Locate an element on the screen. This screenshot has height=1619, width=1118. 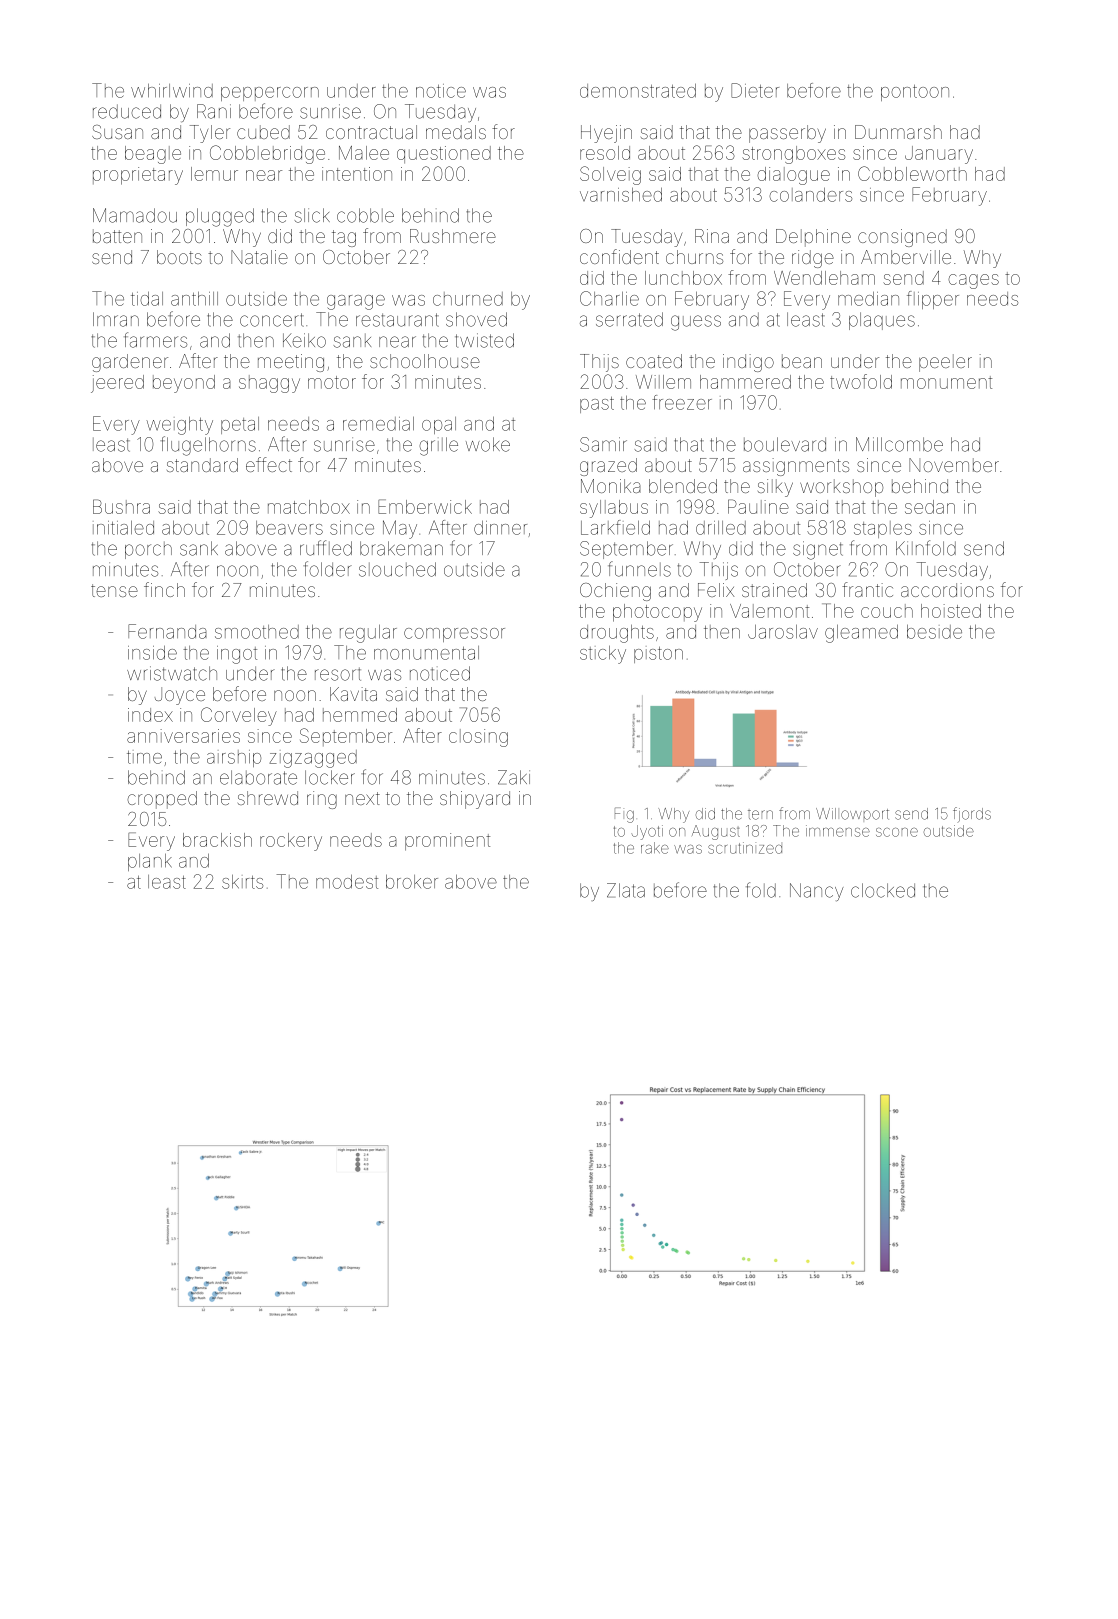
clocked is located at coordinates (883, 890).
